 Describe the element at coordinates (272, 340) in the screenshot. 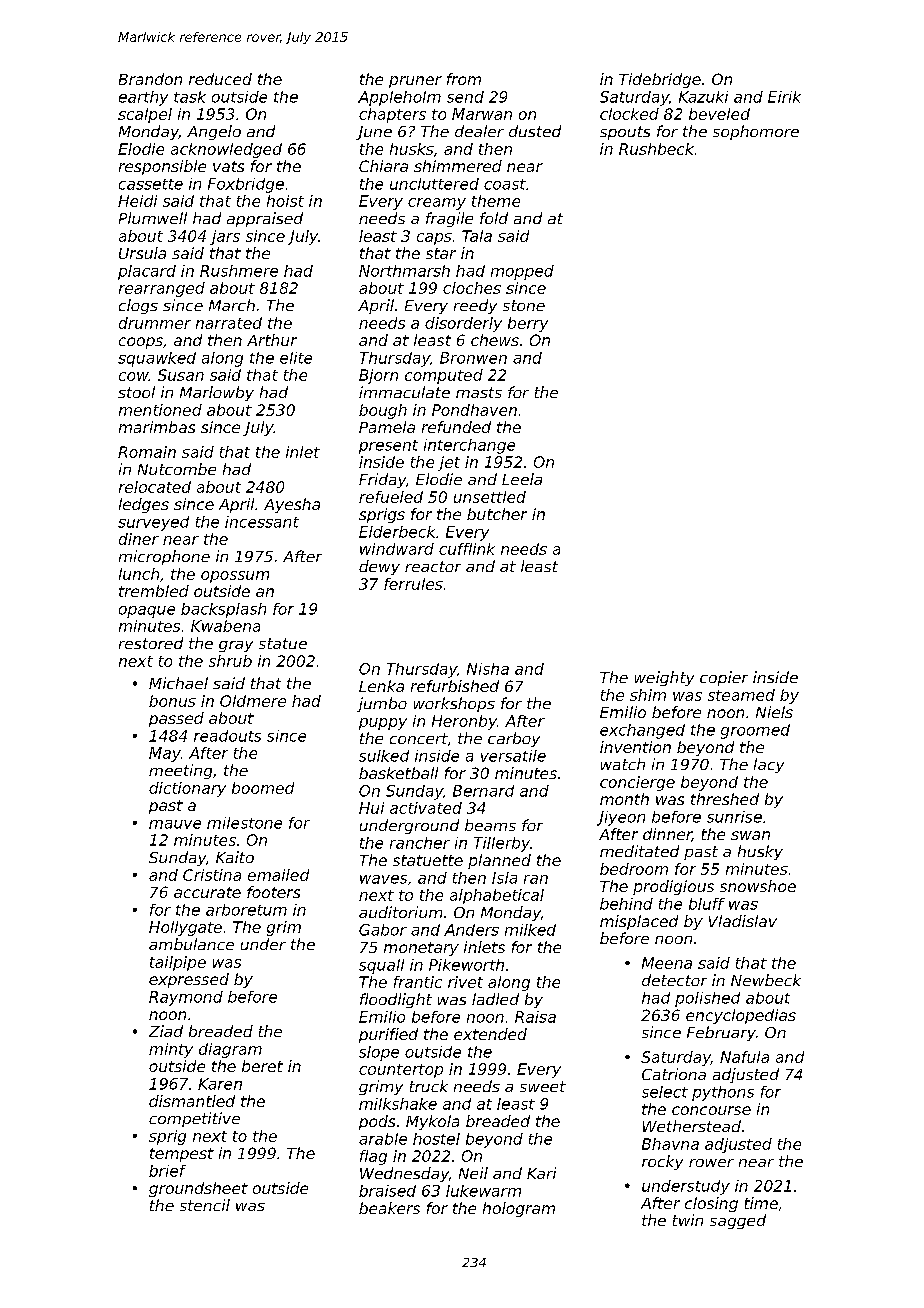

I see `Arthur` at that location.
